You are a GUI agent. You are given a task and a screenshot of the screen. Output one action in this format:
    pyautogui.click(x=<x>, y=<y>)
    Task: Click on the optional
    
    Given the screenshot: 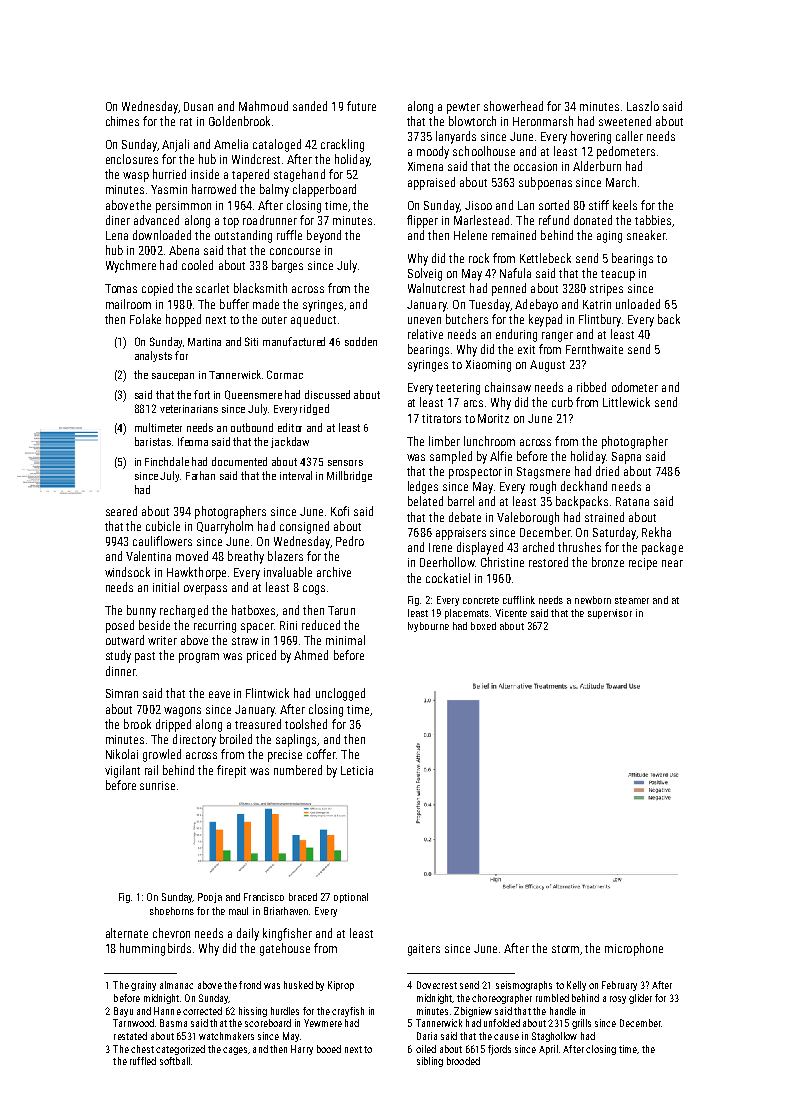 What is the action you would take?
    pyautogui.click(x=351, y=898)
